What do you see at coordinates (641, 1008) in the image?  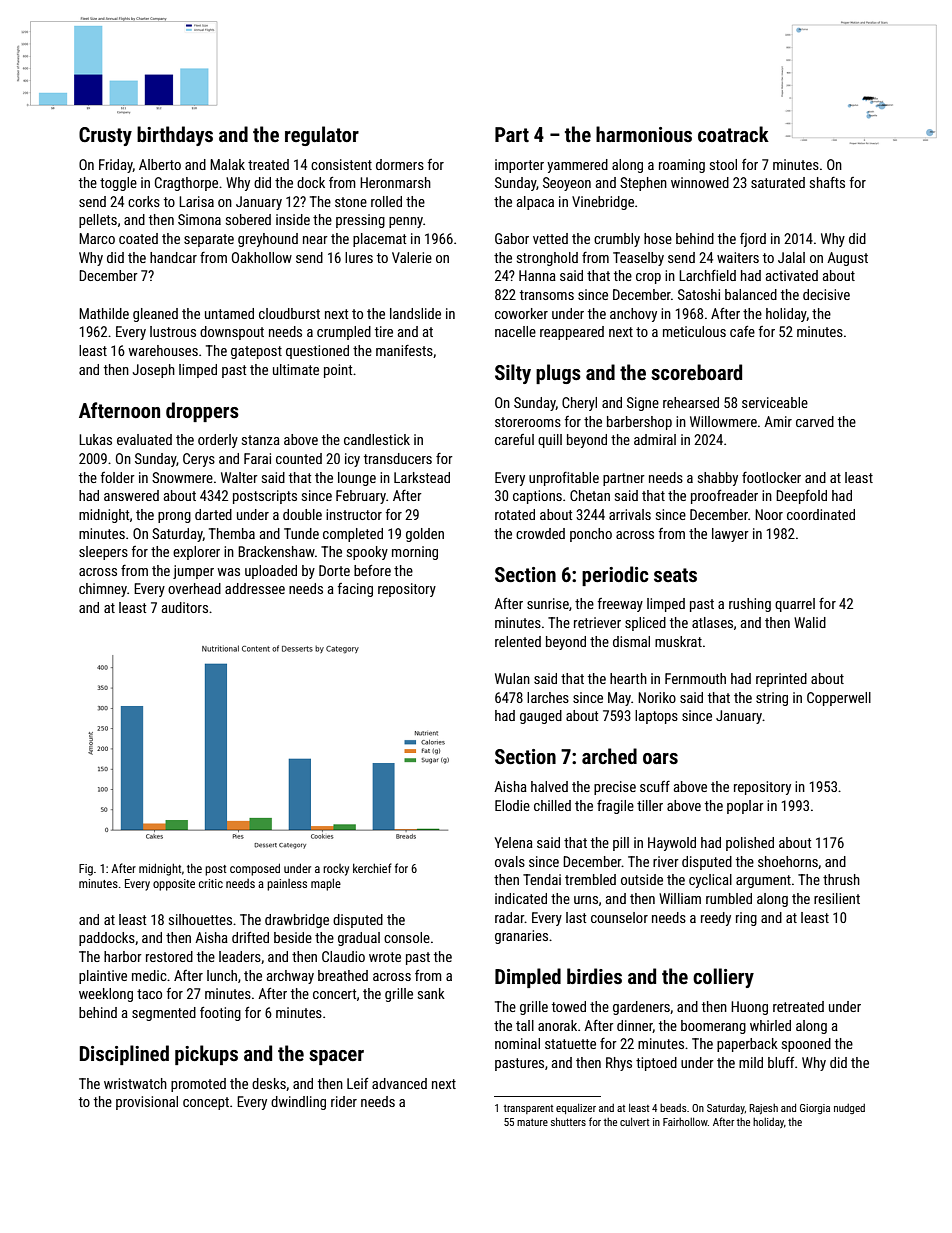 I see `gardeners` at bounding box center [641, 1008].
